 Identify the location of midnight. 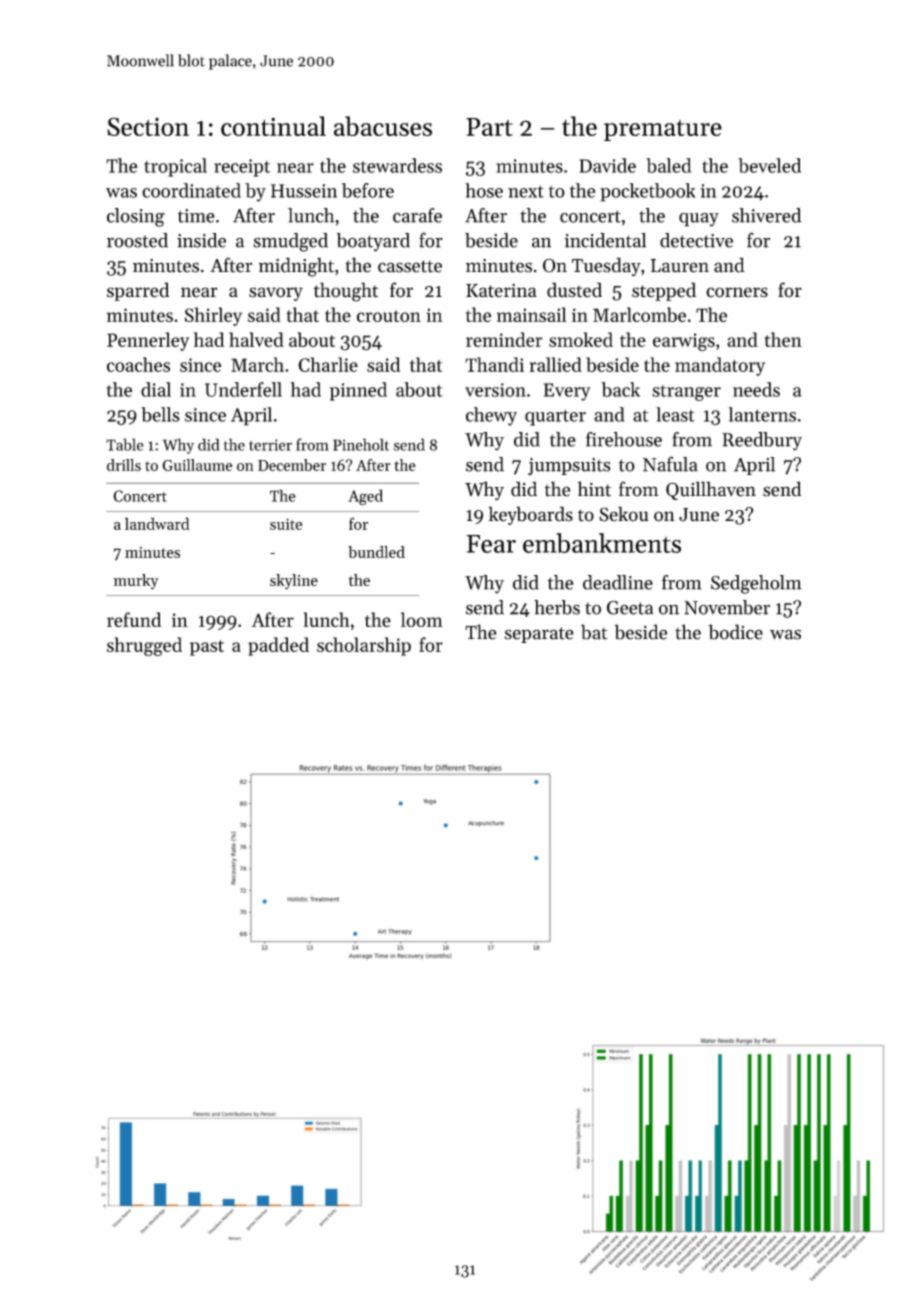
(296, 267).
